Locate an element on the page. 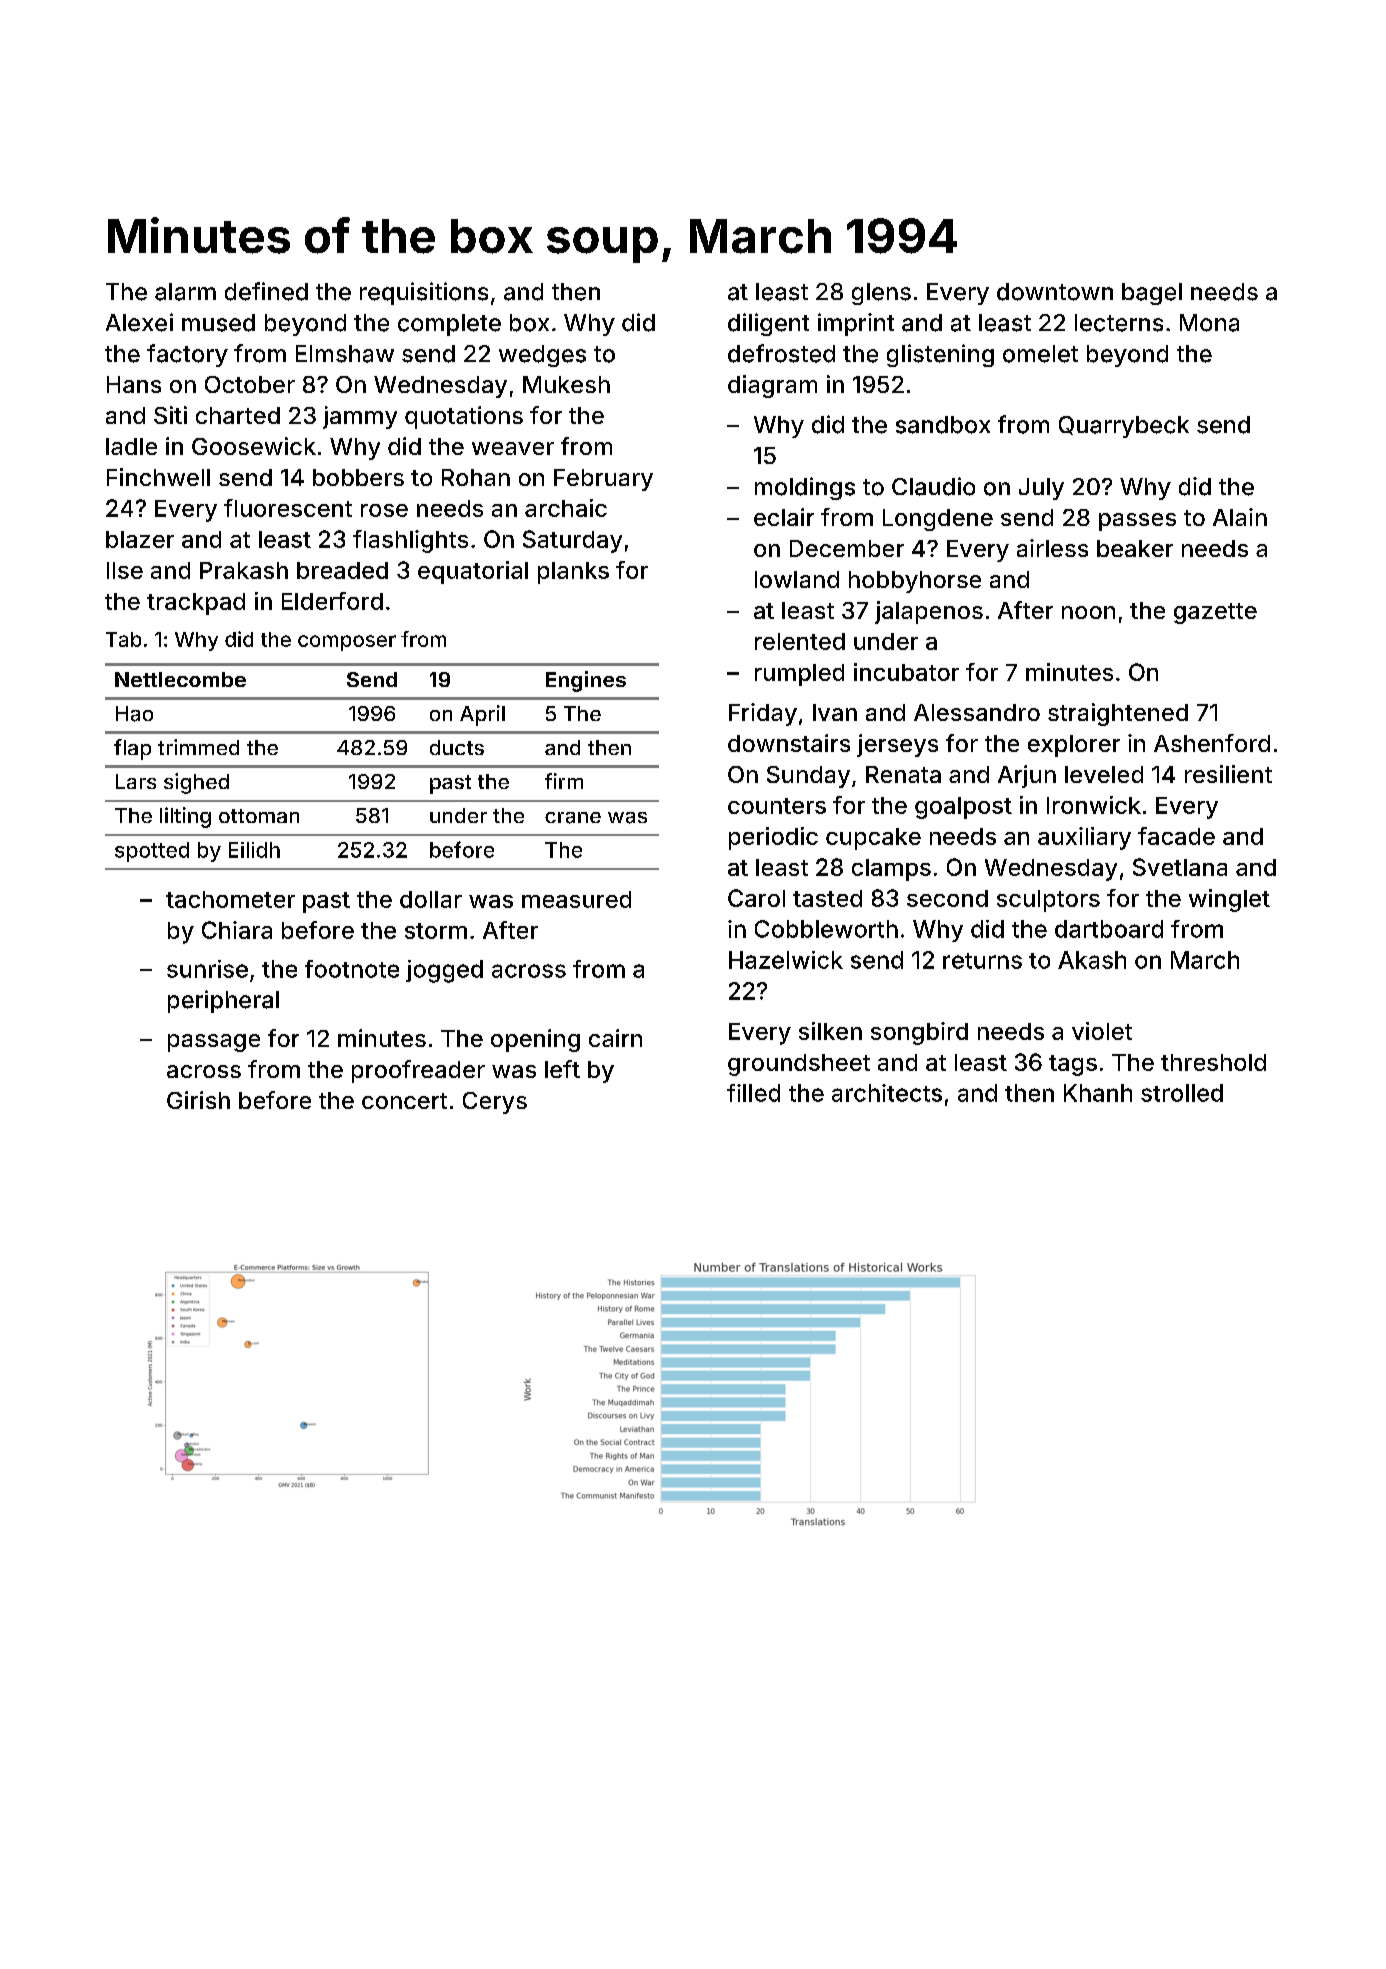 The height and width of the document is (1969, 1386). jogged is located at coordinates (444, 971).
